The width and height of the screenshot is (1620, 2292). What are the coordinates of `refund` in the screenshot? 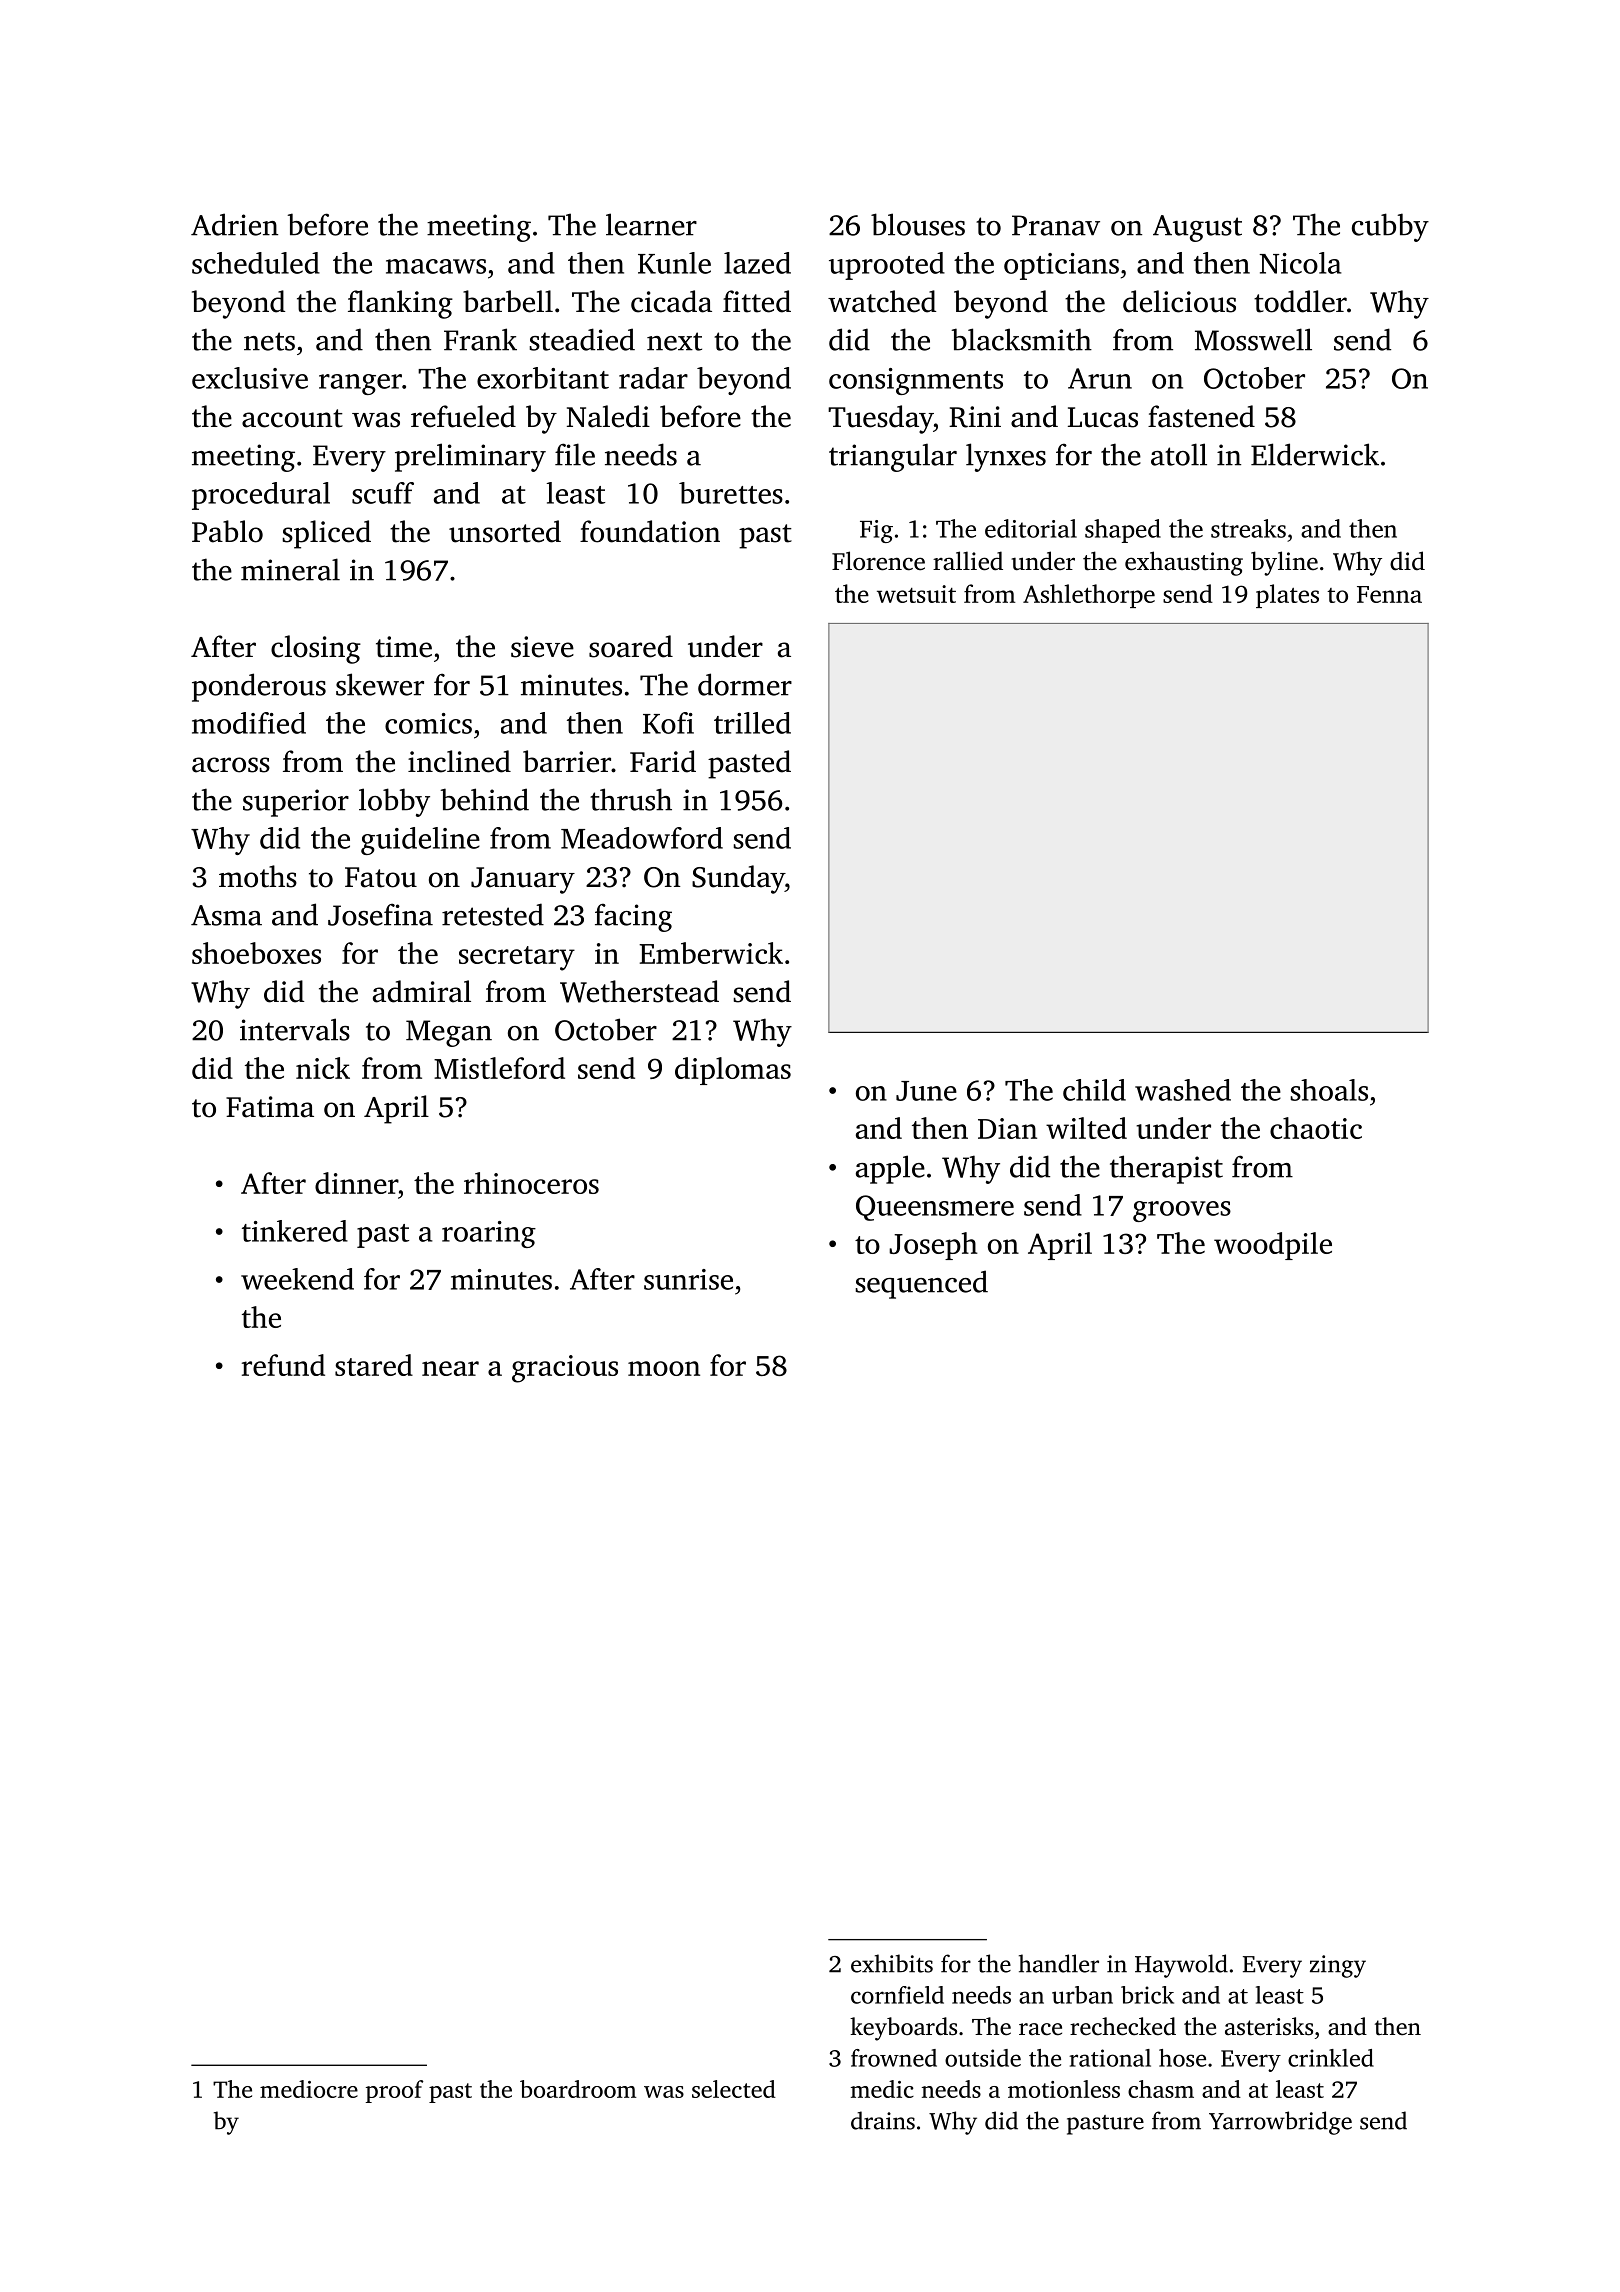 It's located at (283, 1365).
